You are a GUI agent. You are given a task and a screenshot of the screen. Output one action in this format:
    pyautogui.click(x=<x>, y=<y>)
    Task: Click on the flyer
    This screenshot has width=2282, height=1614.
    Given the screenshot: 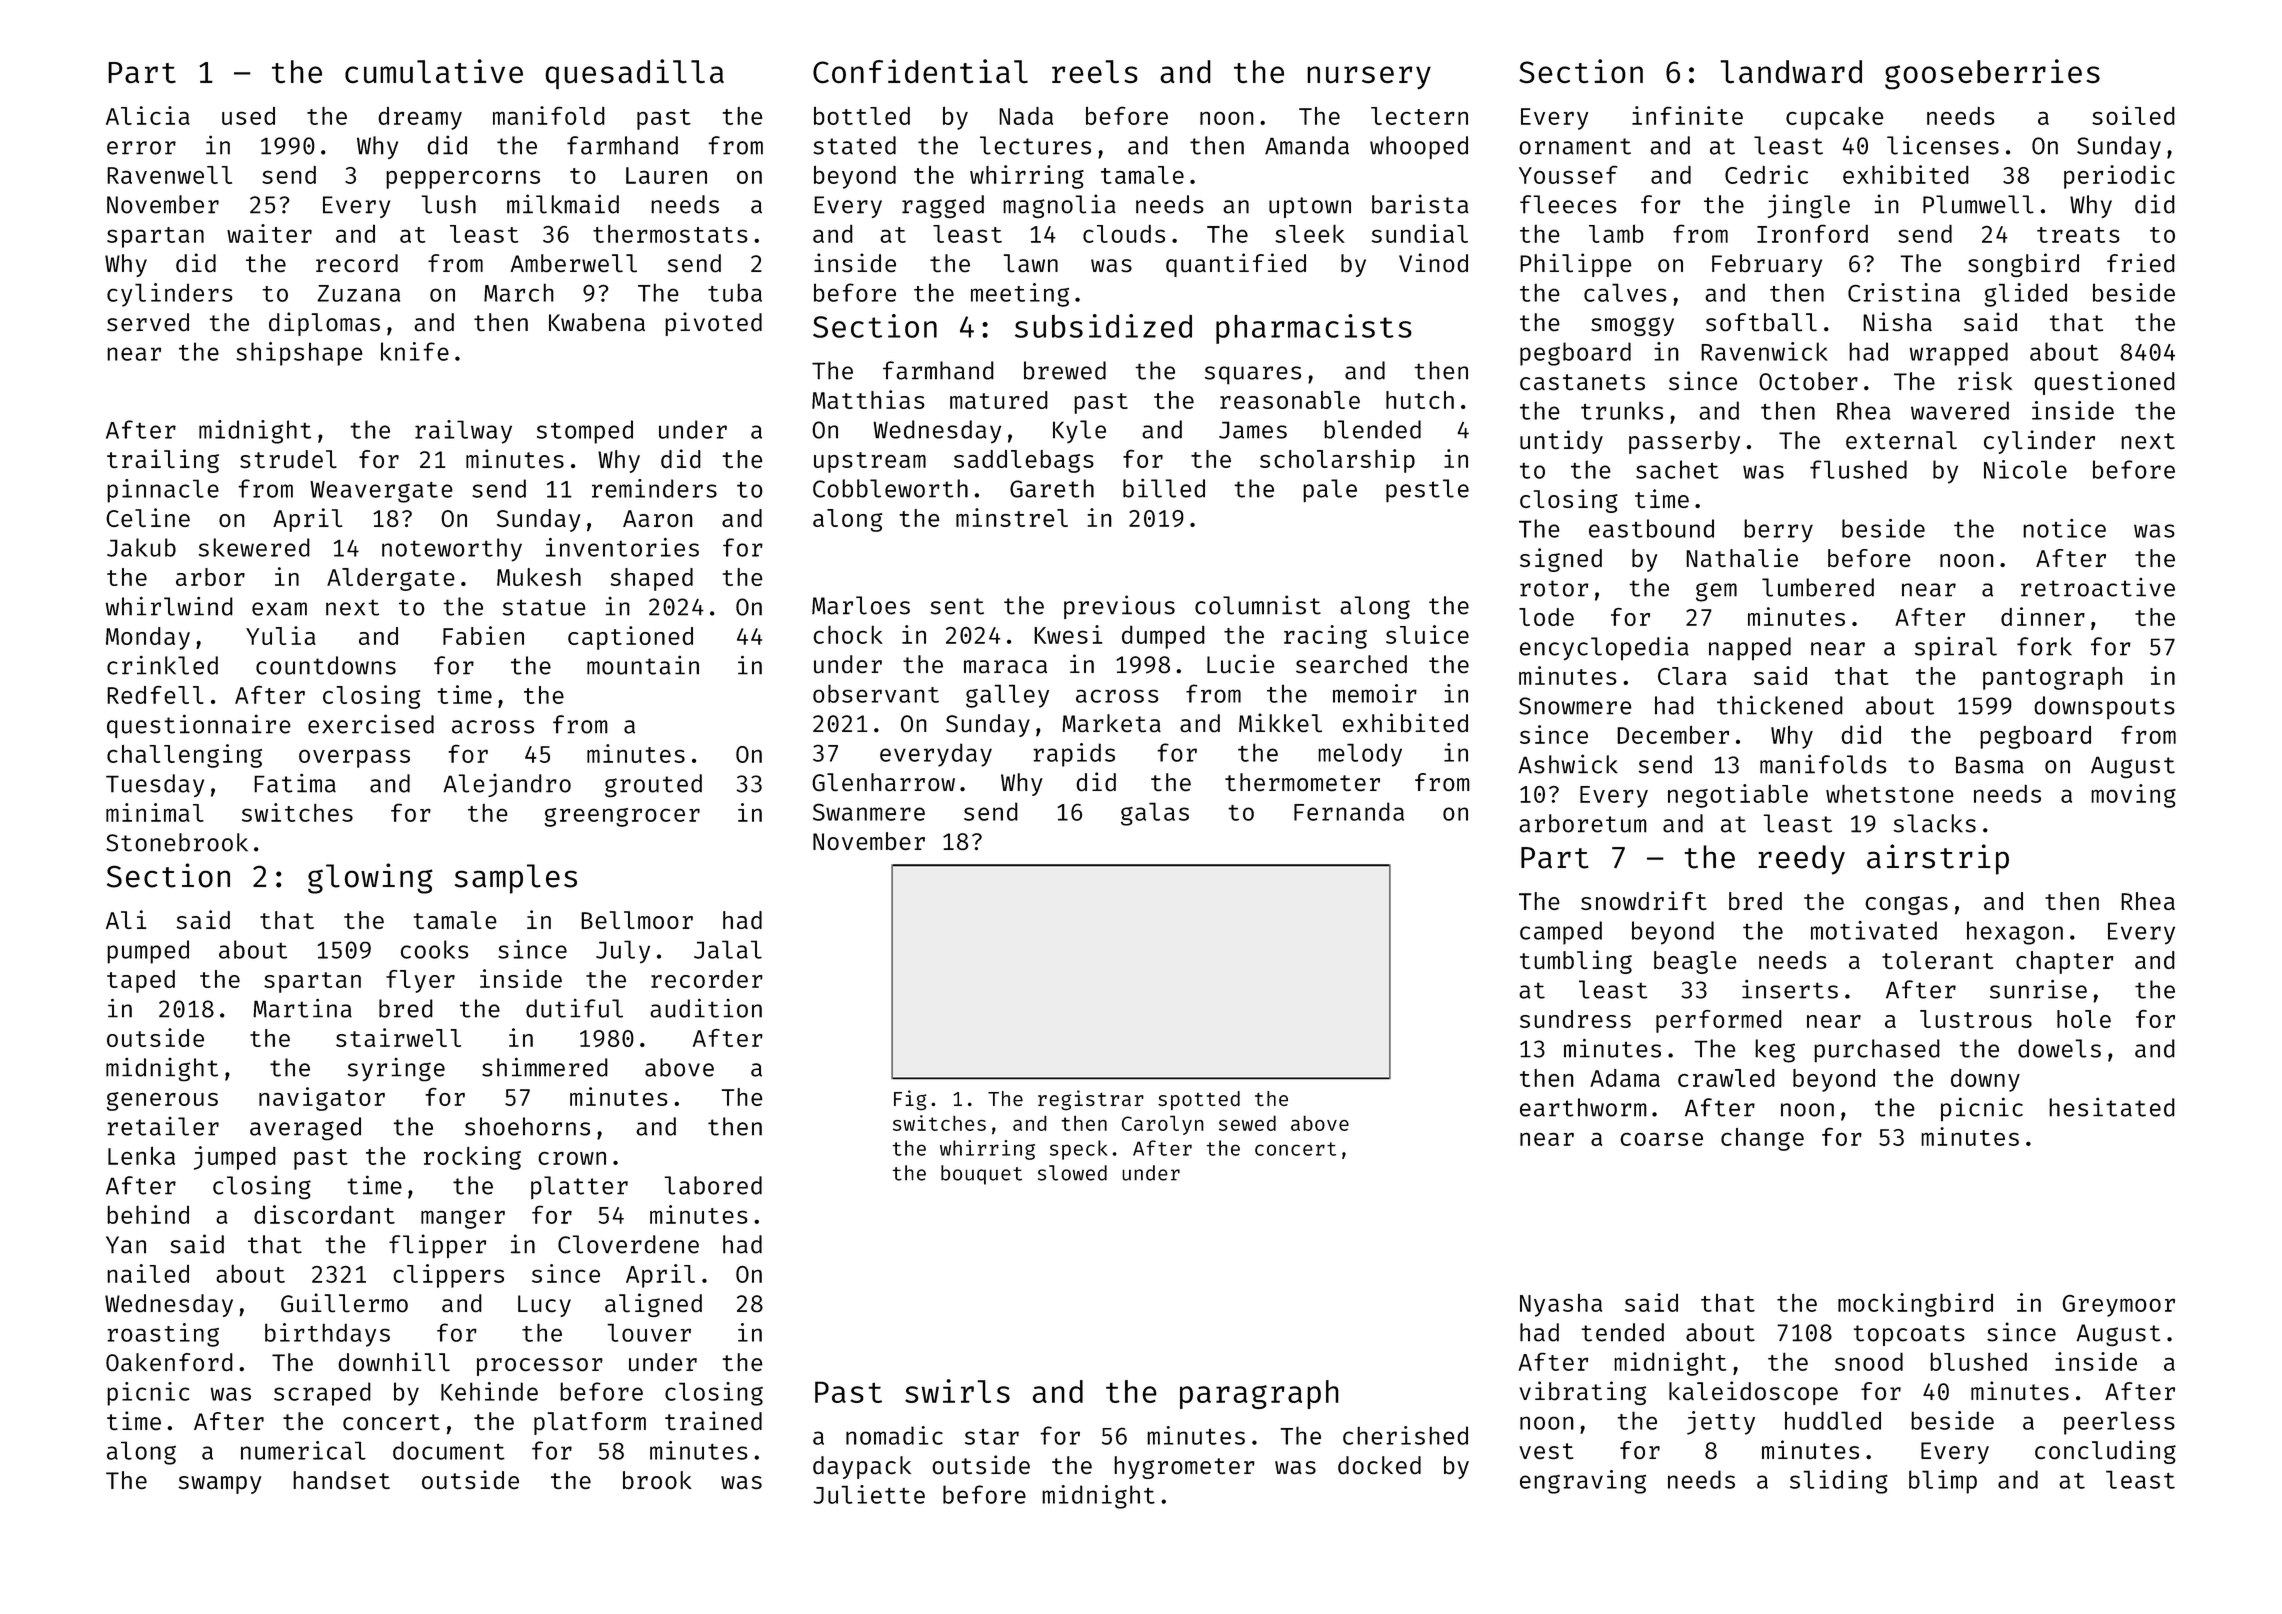 What is the action you would take?
    pyautogui.click(x=420, y=981)
